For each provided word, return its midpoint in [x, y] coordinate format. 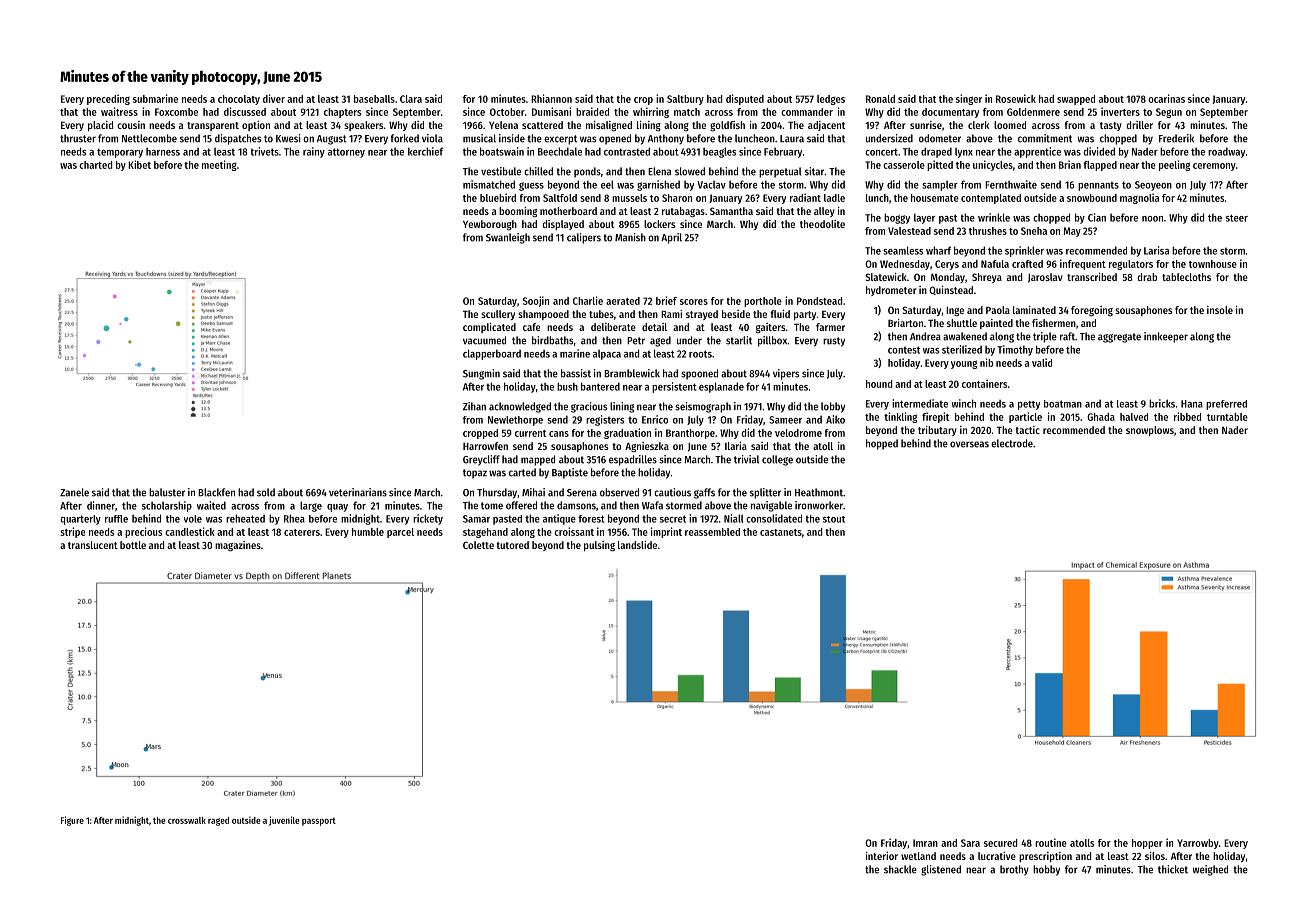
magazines [238, 546]
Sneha [1034, 231]
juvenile [284, 821]
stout [834, 519]
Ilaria [736, 446]
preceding [108, 99]
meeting [219, 165]
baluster [167, 492]
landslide [637, 545]
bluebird [498, 197]
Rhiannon [551, 98]
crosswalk [187, 820]
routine [1051, 842]
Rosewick [1016, 98]
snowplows [1150, 431]
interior [882, 856]
